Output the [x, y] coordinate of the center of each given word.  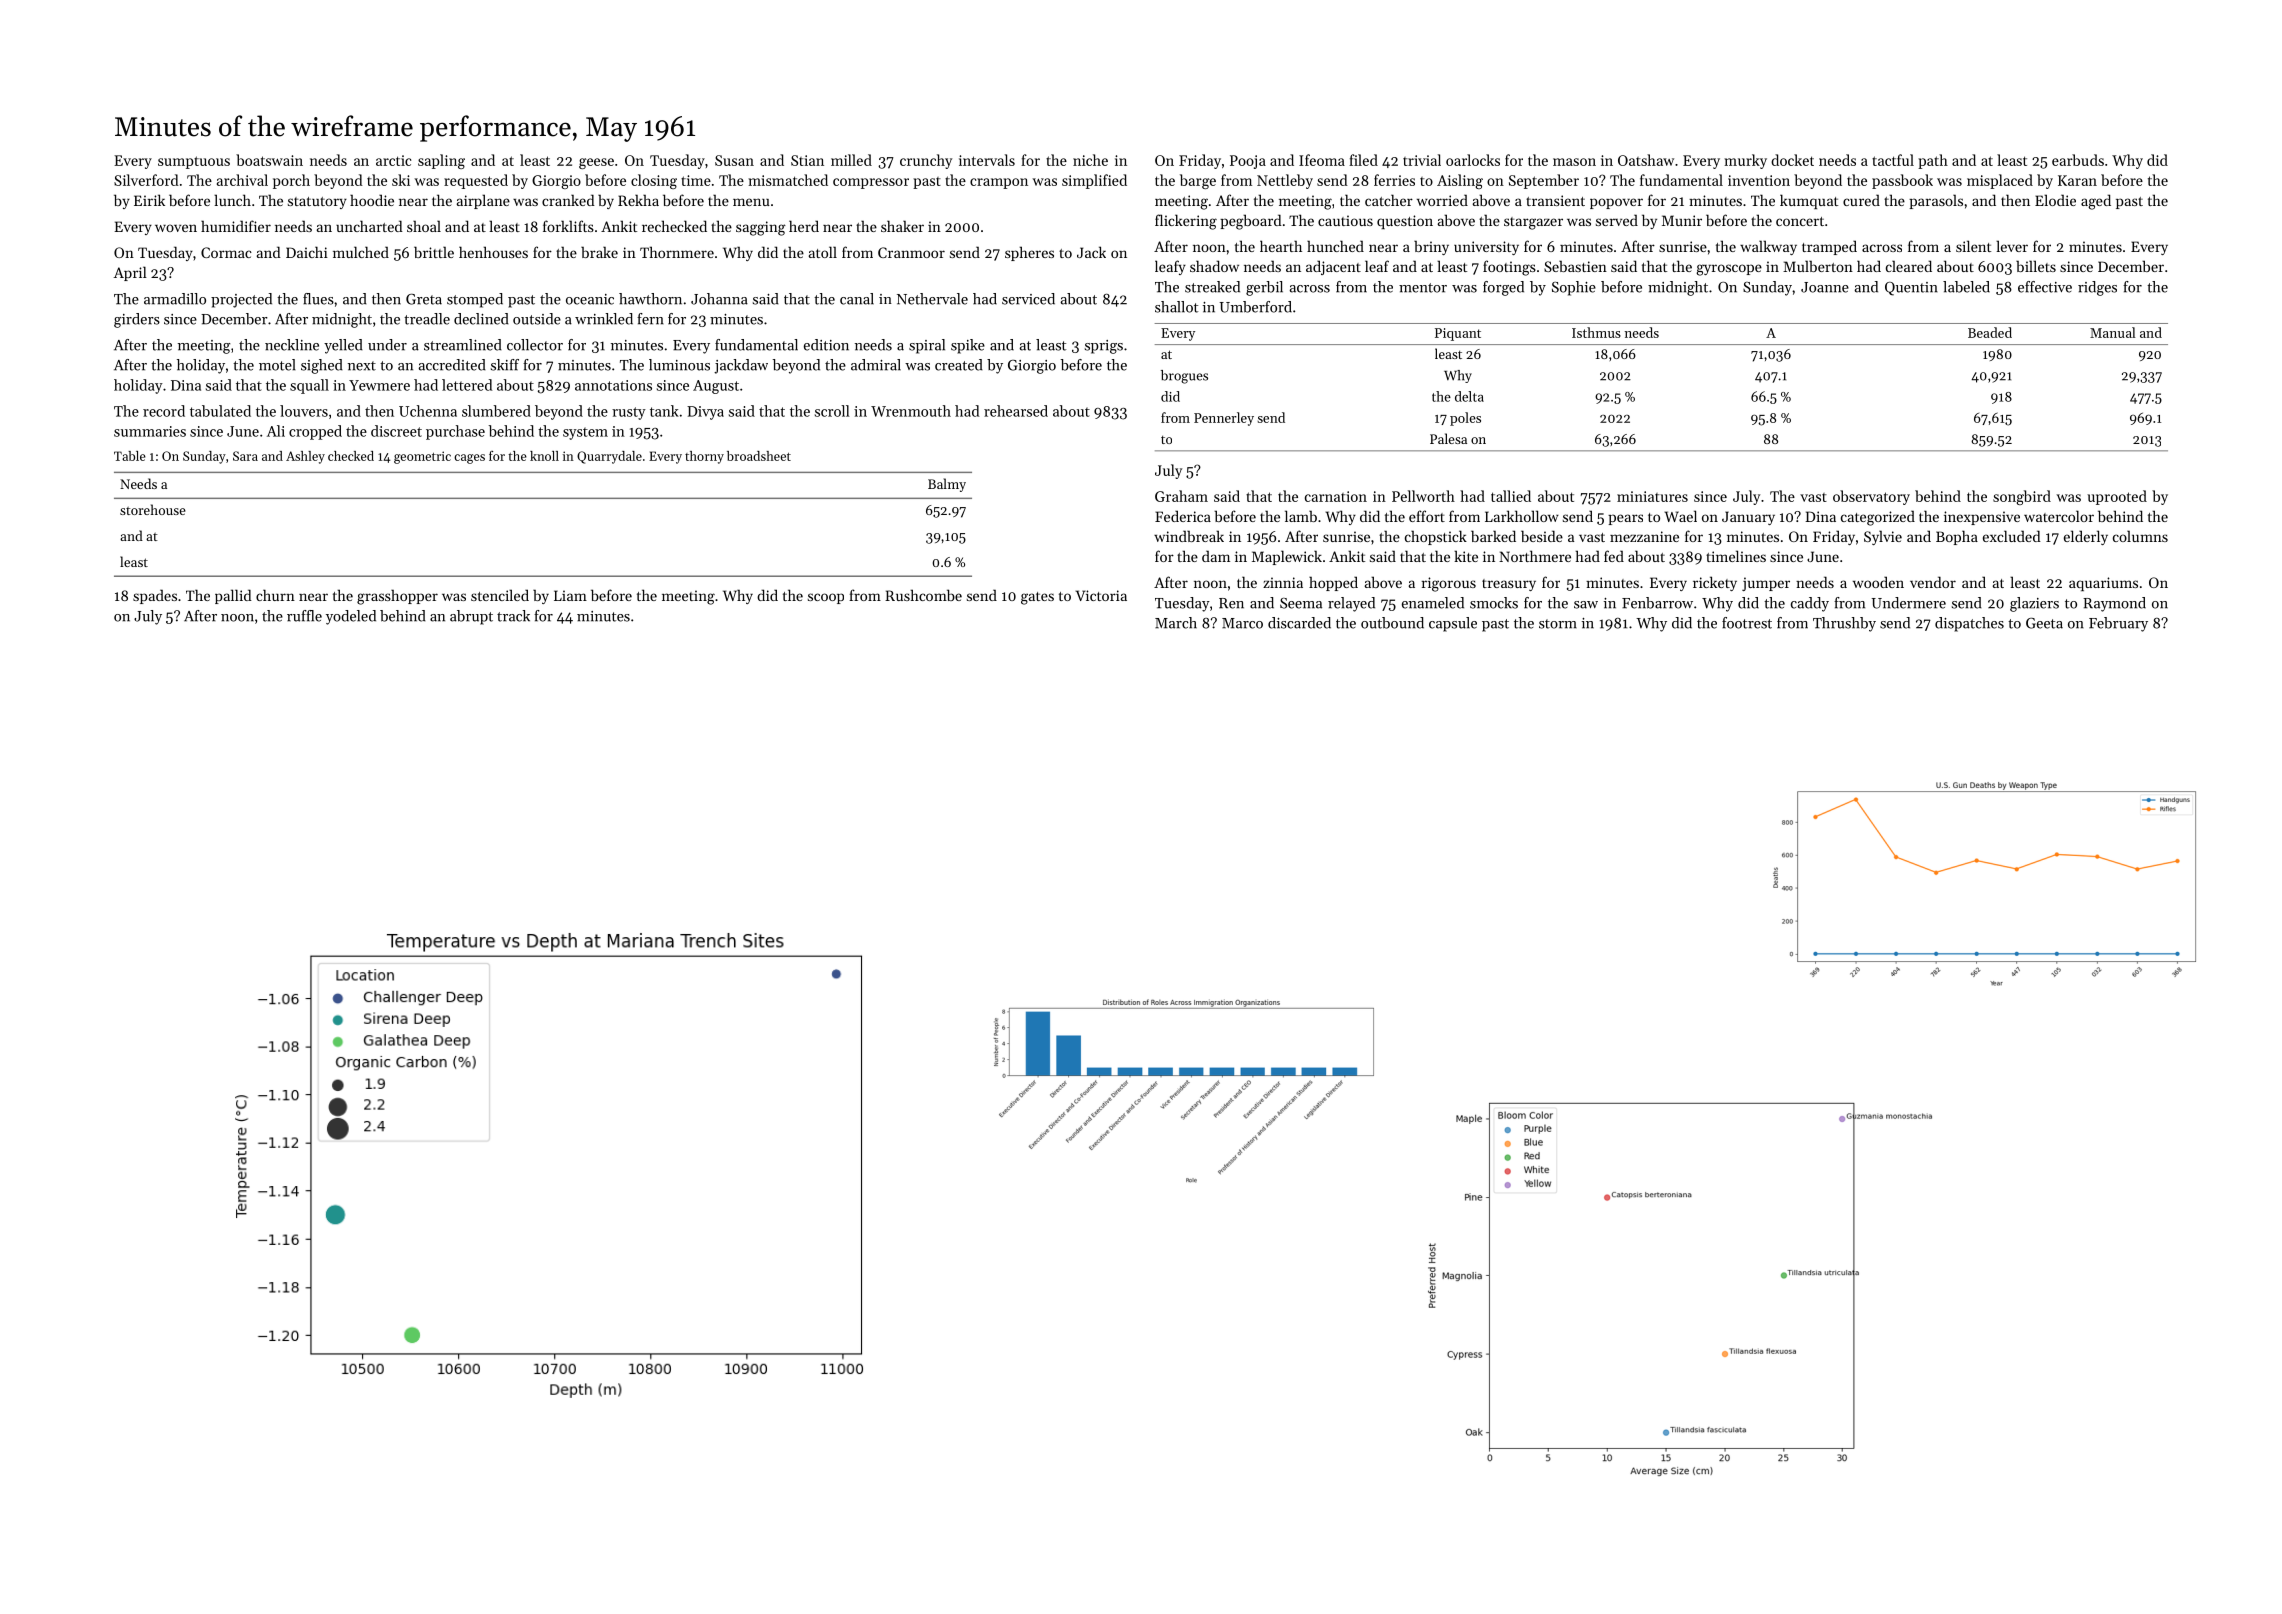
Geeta [2044, 623]
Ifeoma [1322, 160]
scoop [826, 598]
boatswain [269, 160]
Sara [245, 456]
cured [1861, 200]
